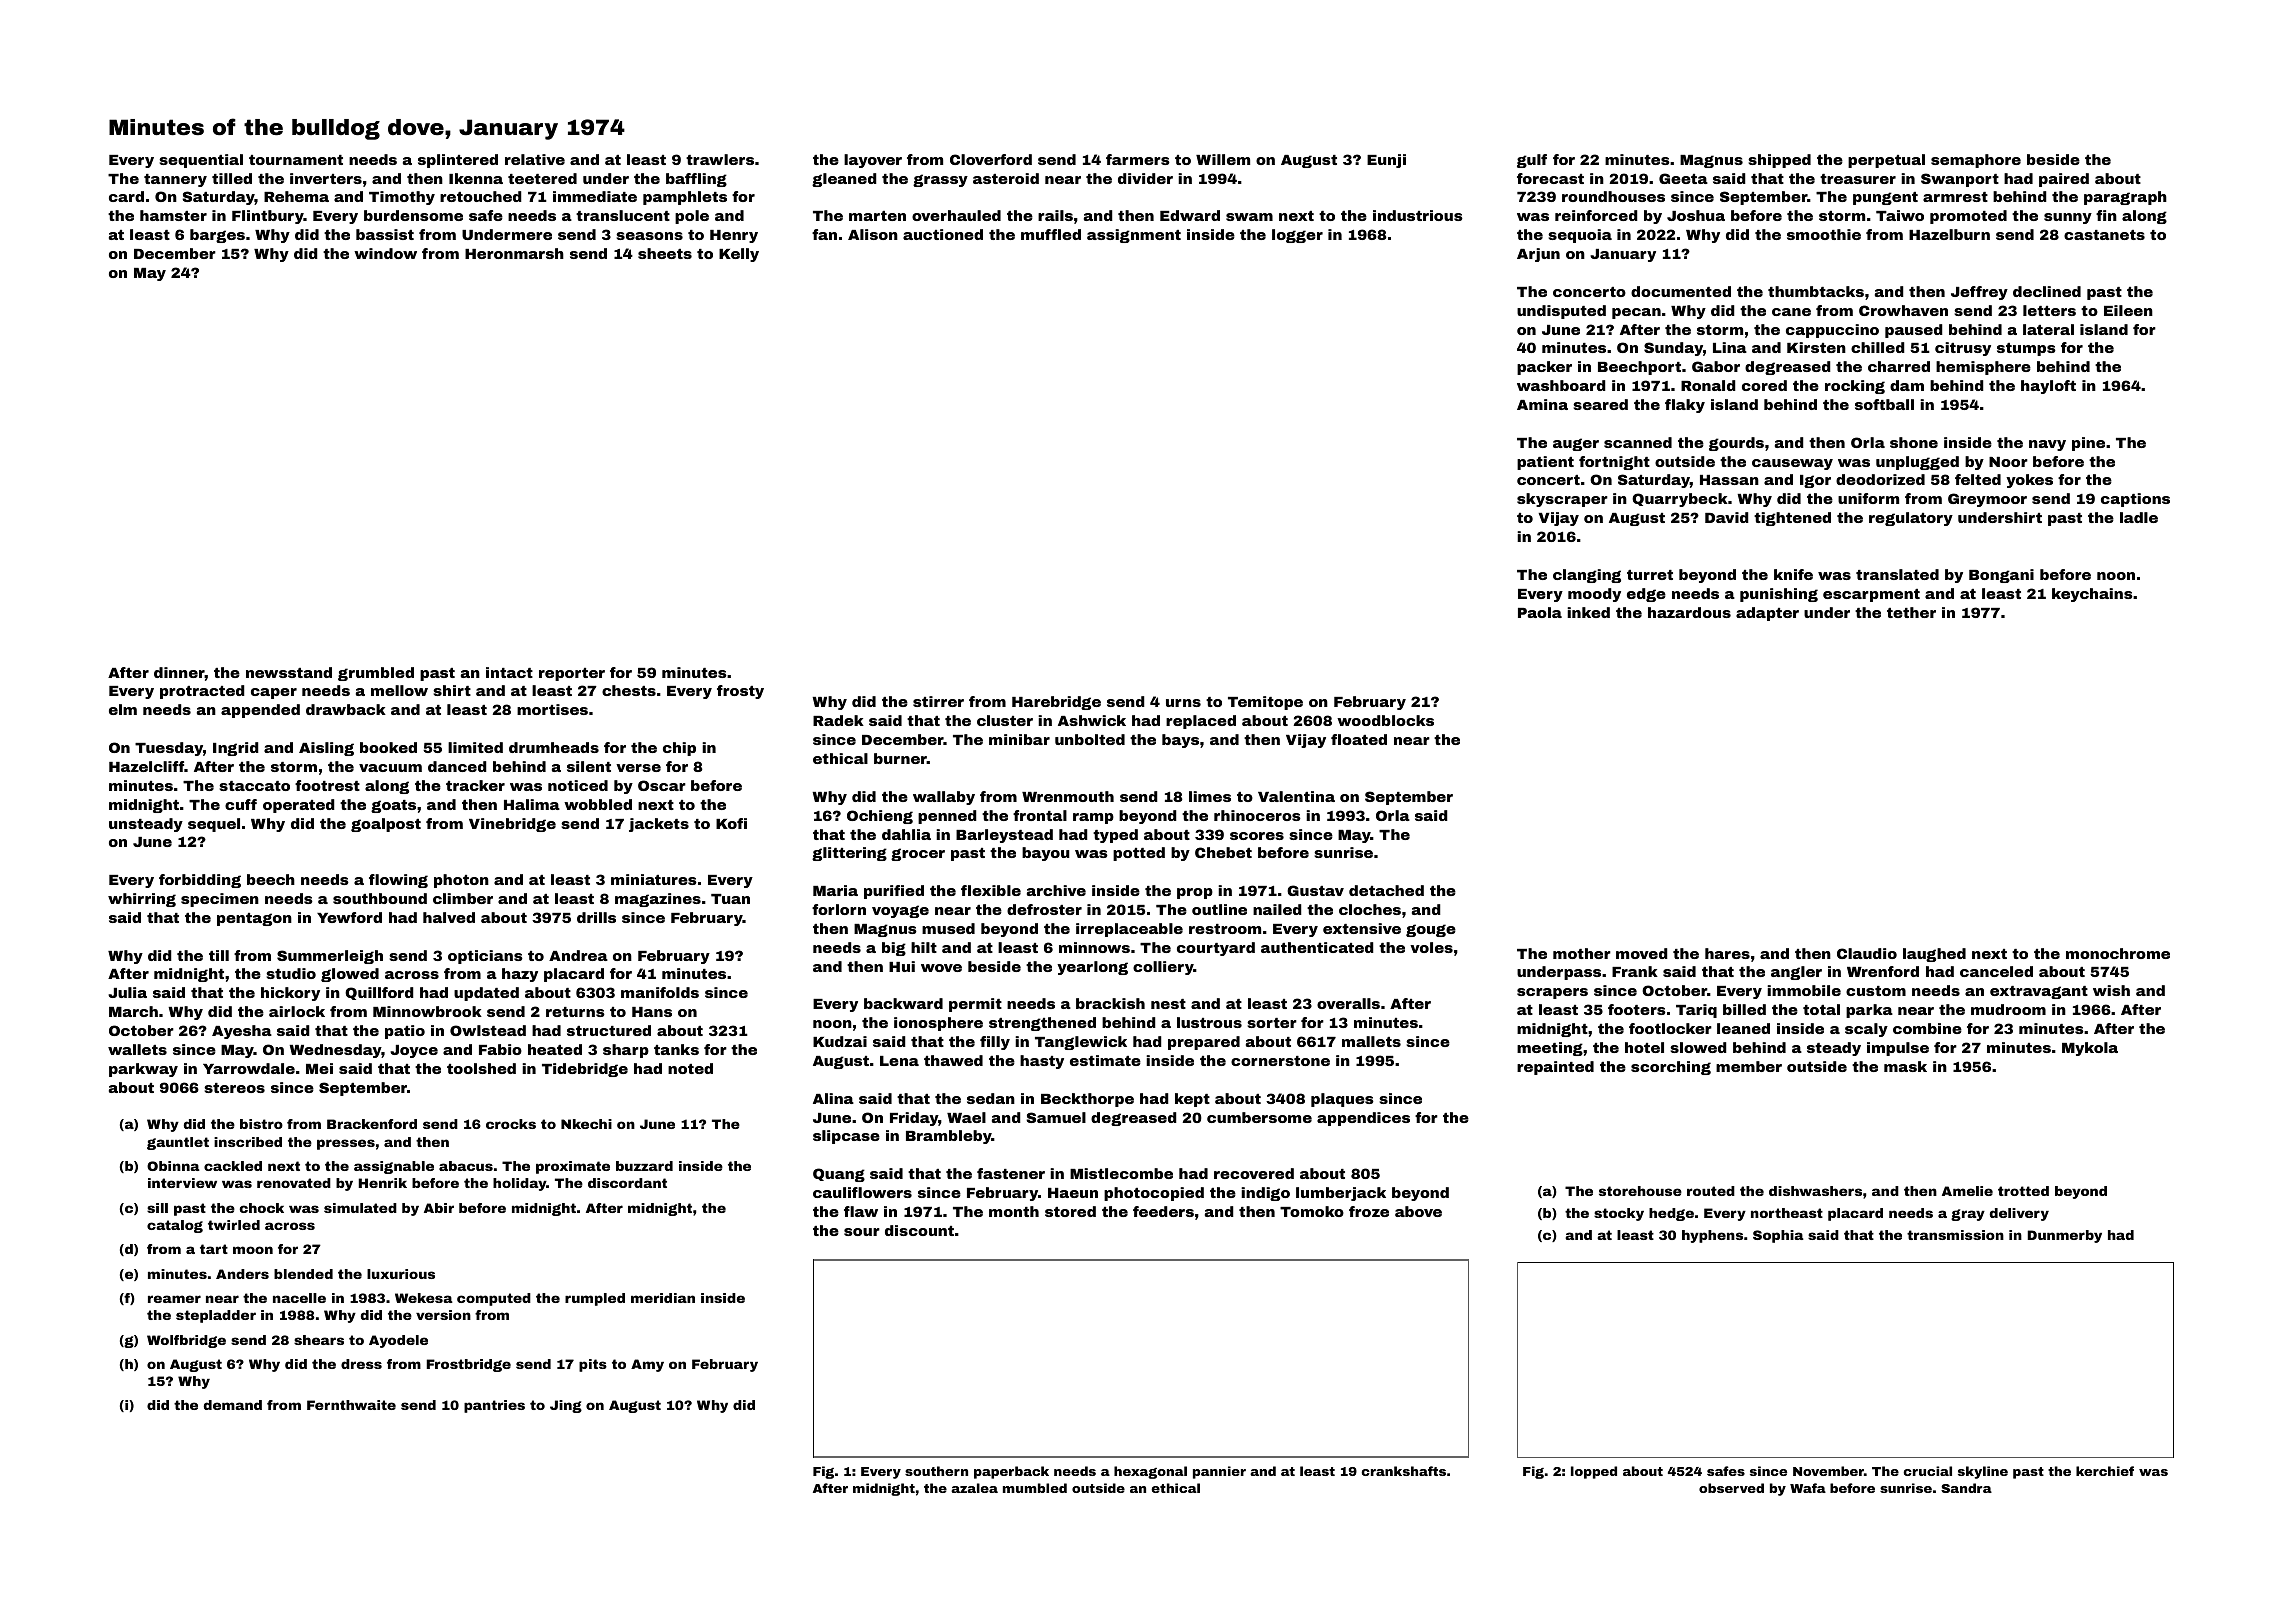 The width and height of the document is (2282, 1614). Describe the element at coordinates (514, 253) in the document. I see `Heronmarsh` at that location.
